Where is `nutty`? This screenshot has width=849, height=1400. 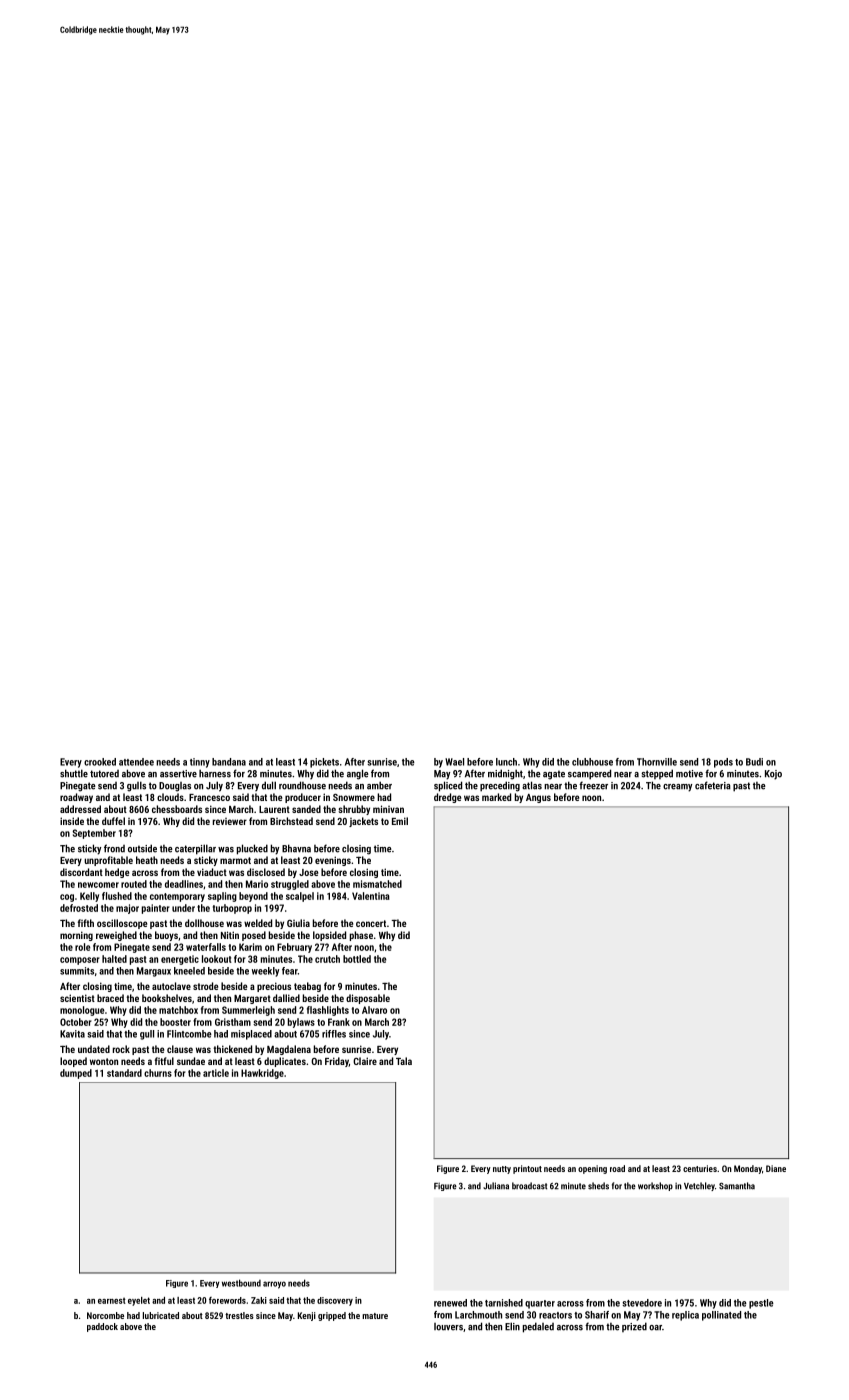
nutty is located at coordinates (502, 1170).
